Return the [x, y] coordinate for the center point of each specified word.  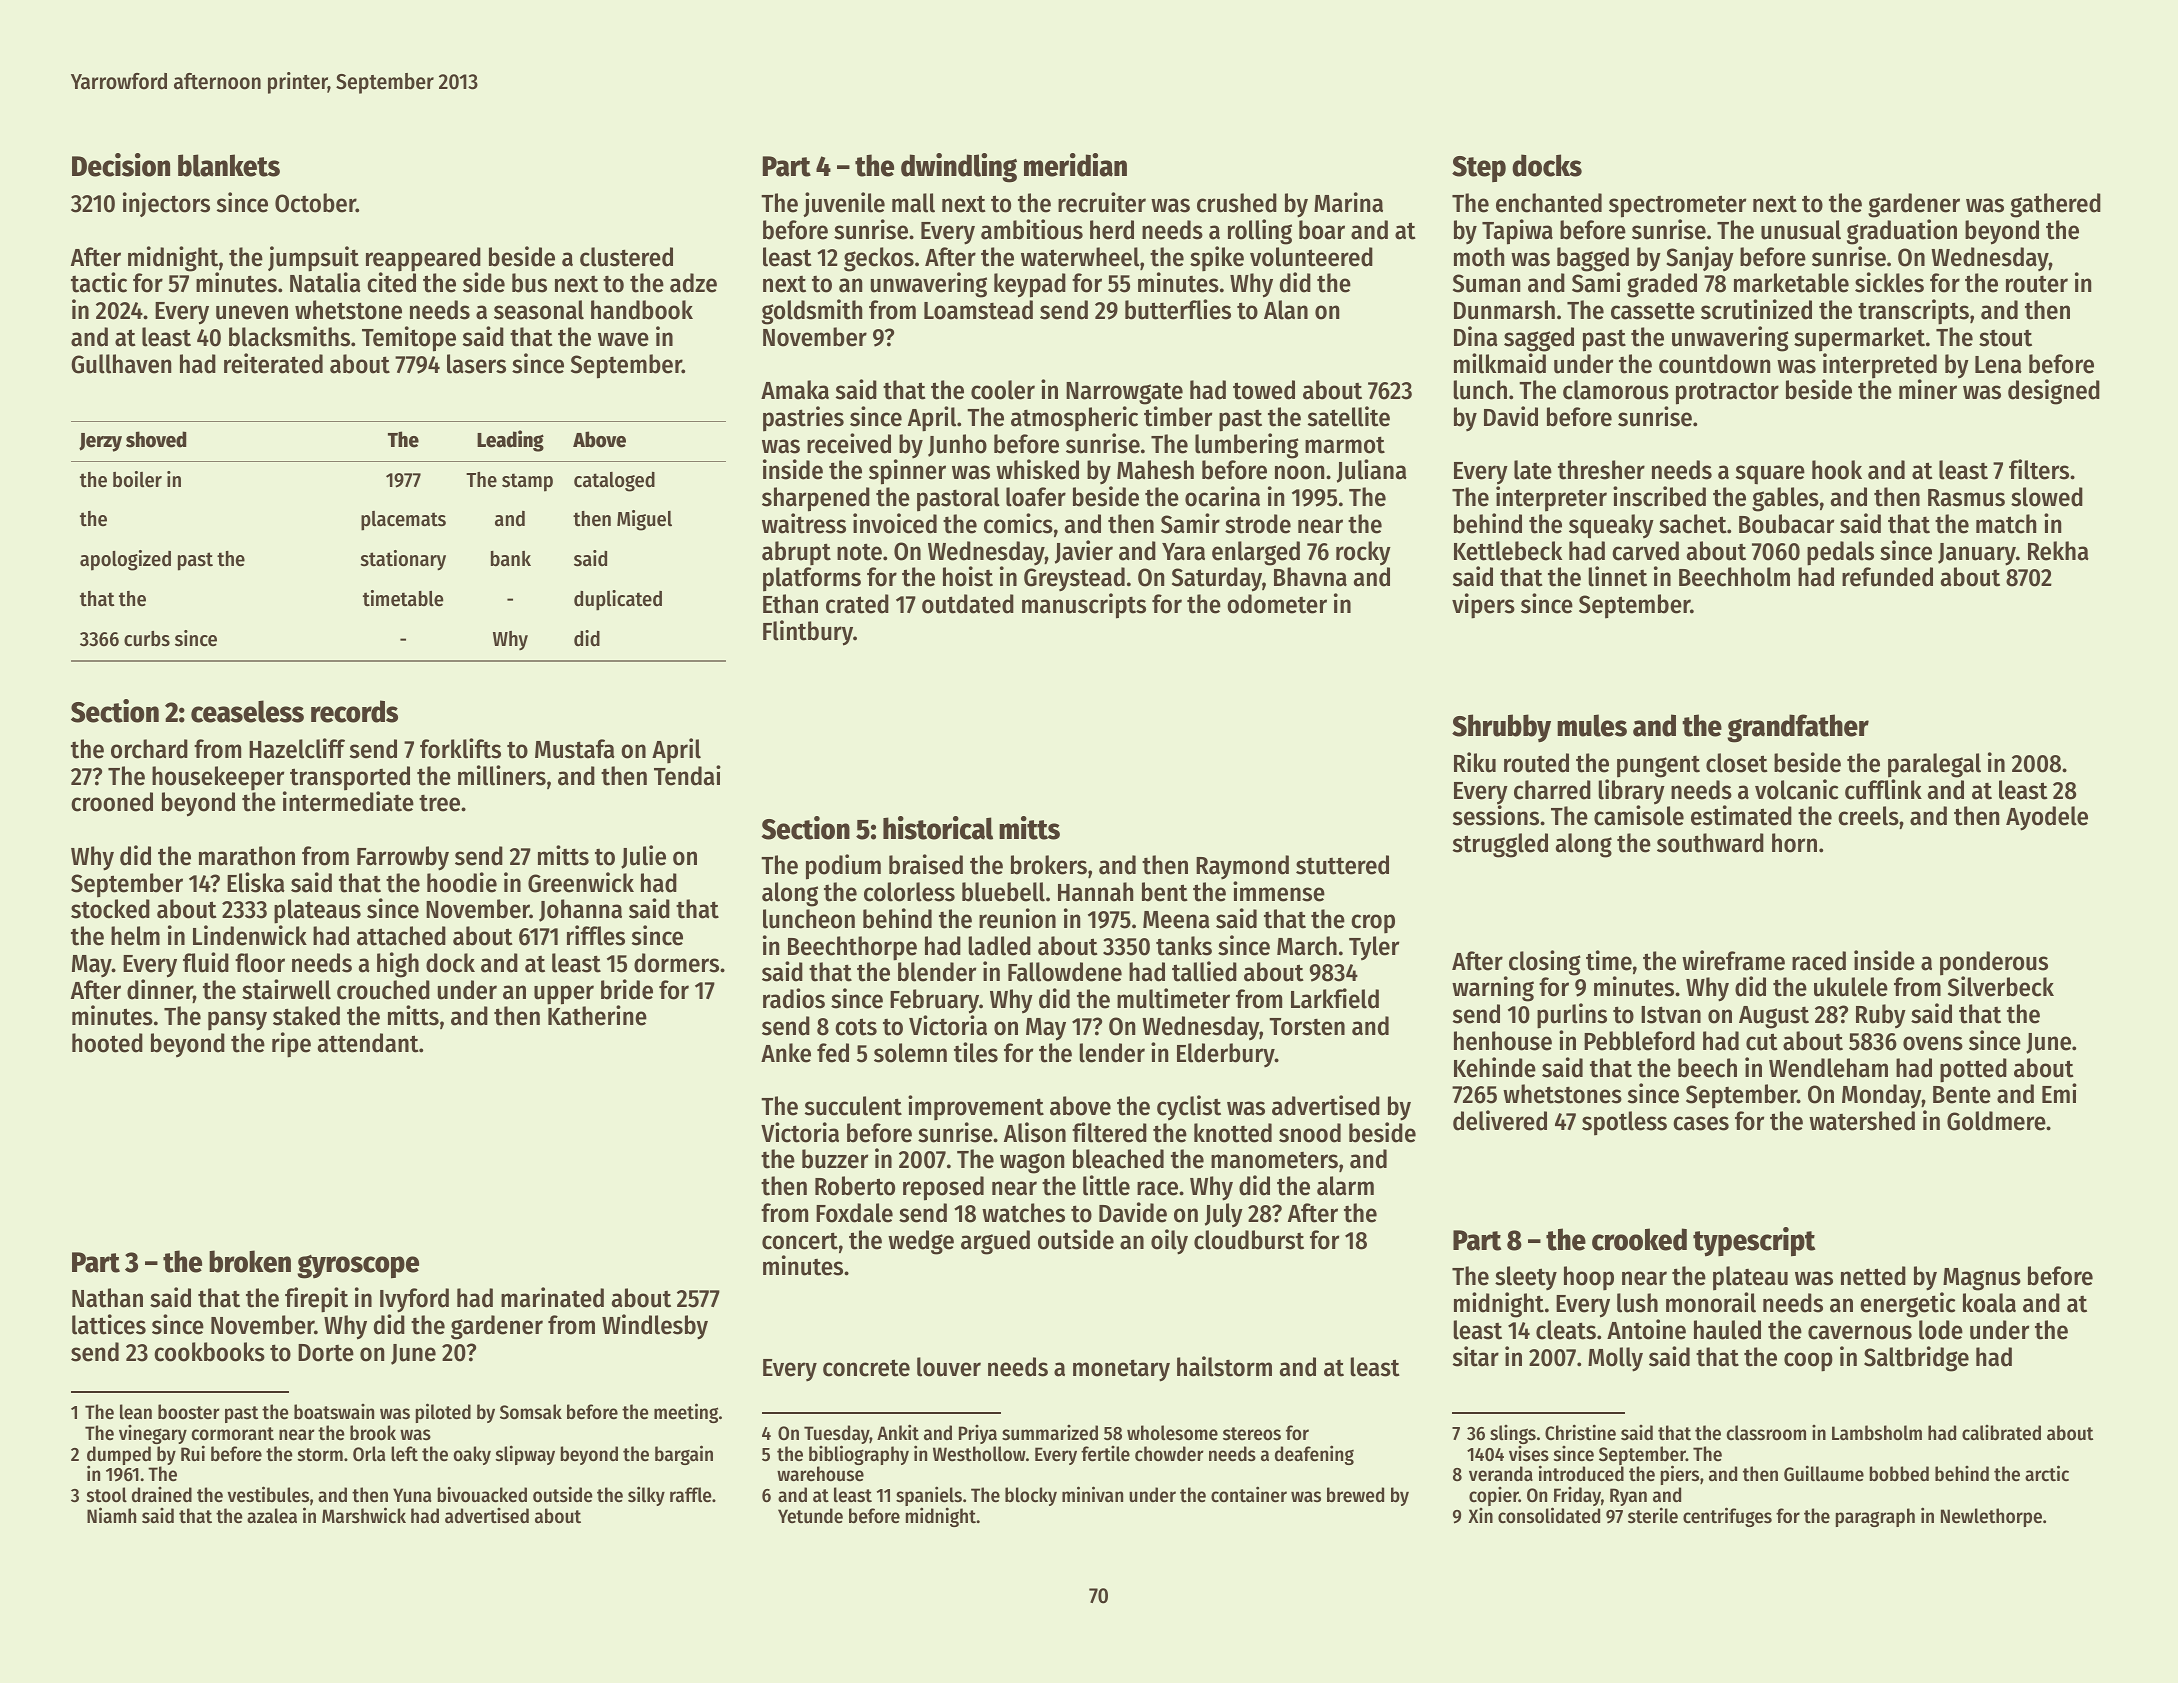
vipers [1483, 606]
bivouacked [482, 1494]
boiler [137, 479]
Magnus [1982, 1279]
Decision [121, 165]
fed [833, 1053]
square [1770, 475]
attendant [368, 1043]
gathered [2055, 205]
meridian [1075, 165]
